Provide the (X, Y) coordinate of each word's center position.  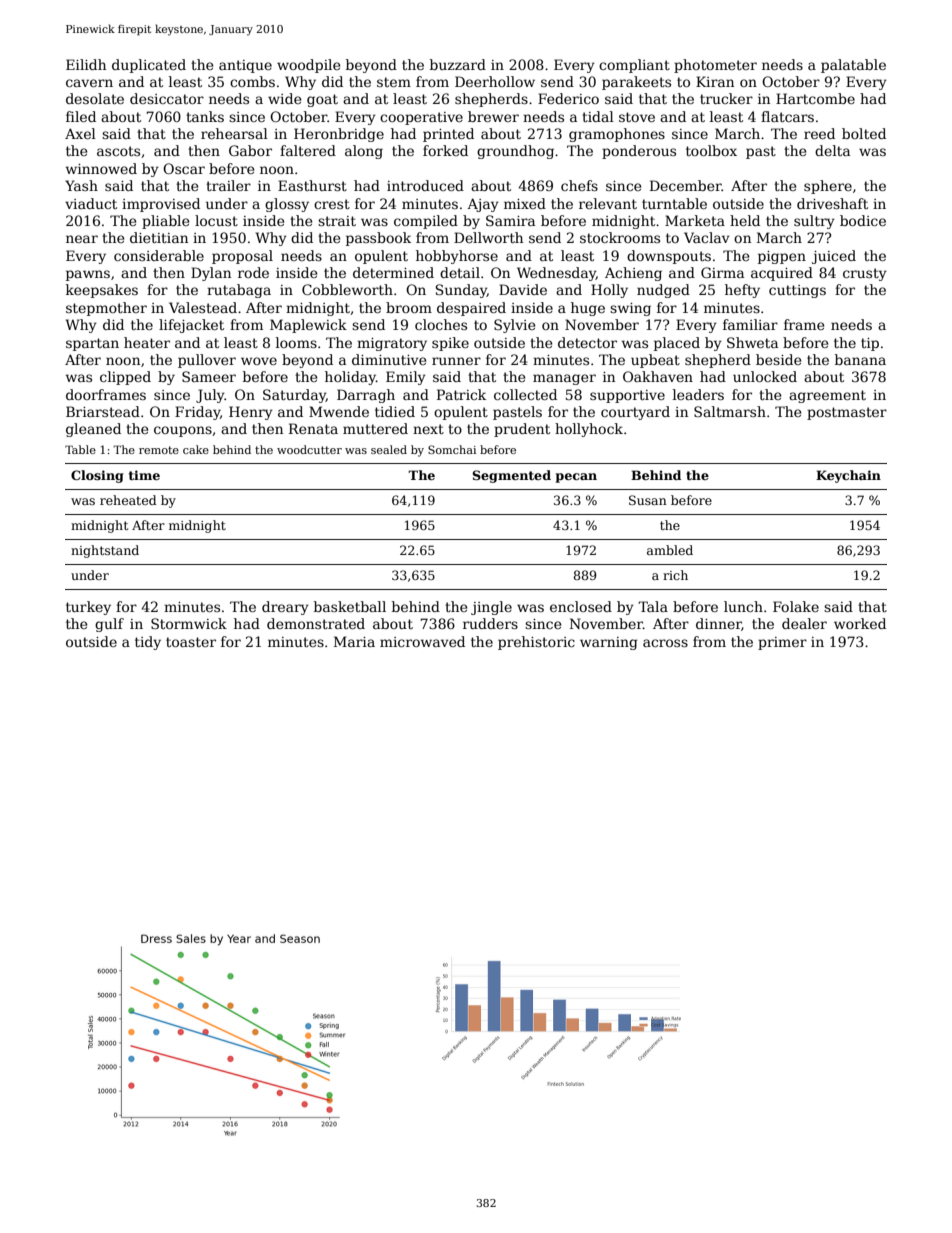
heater (147, 342)
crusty (865, 274)
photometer (715, 66)
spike (450, 344)
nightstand (105, 551)
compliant (634, 66)
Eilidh (86, 64)
